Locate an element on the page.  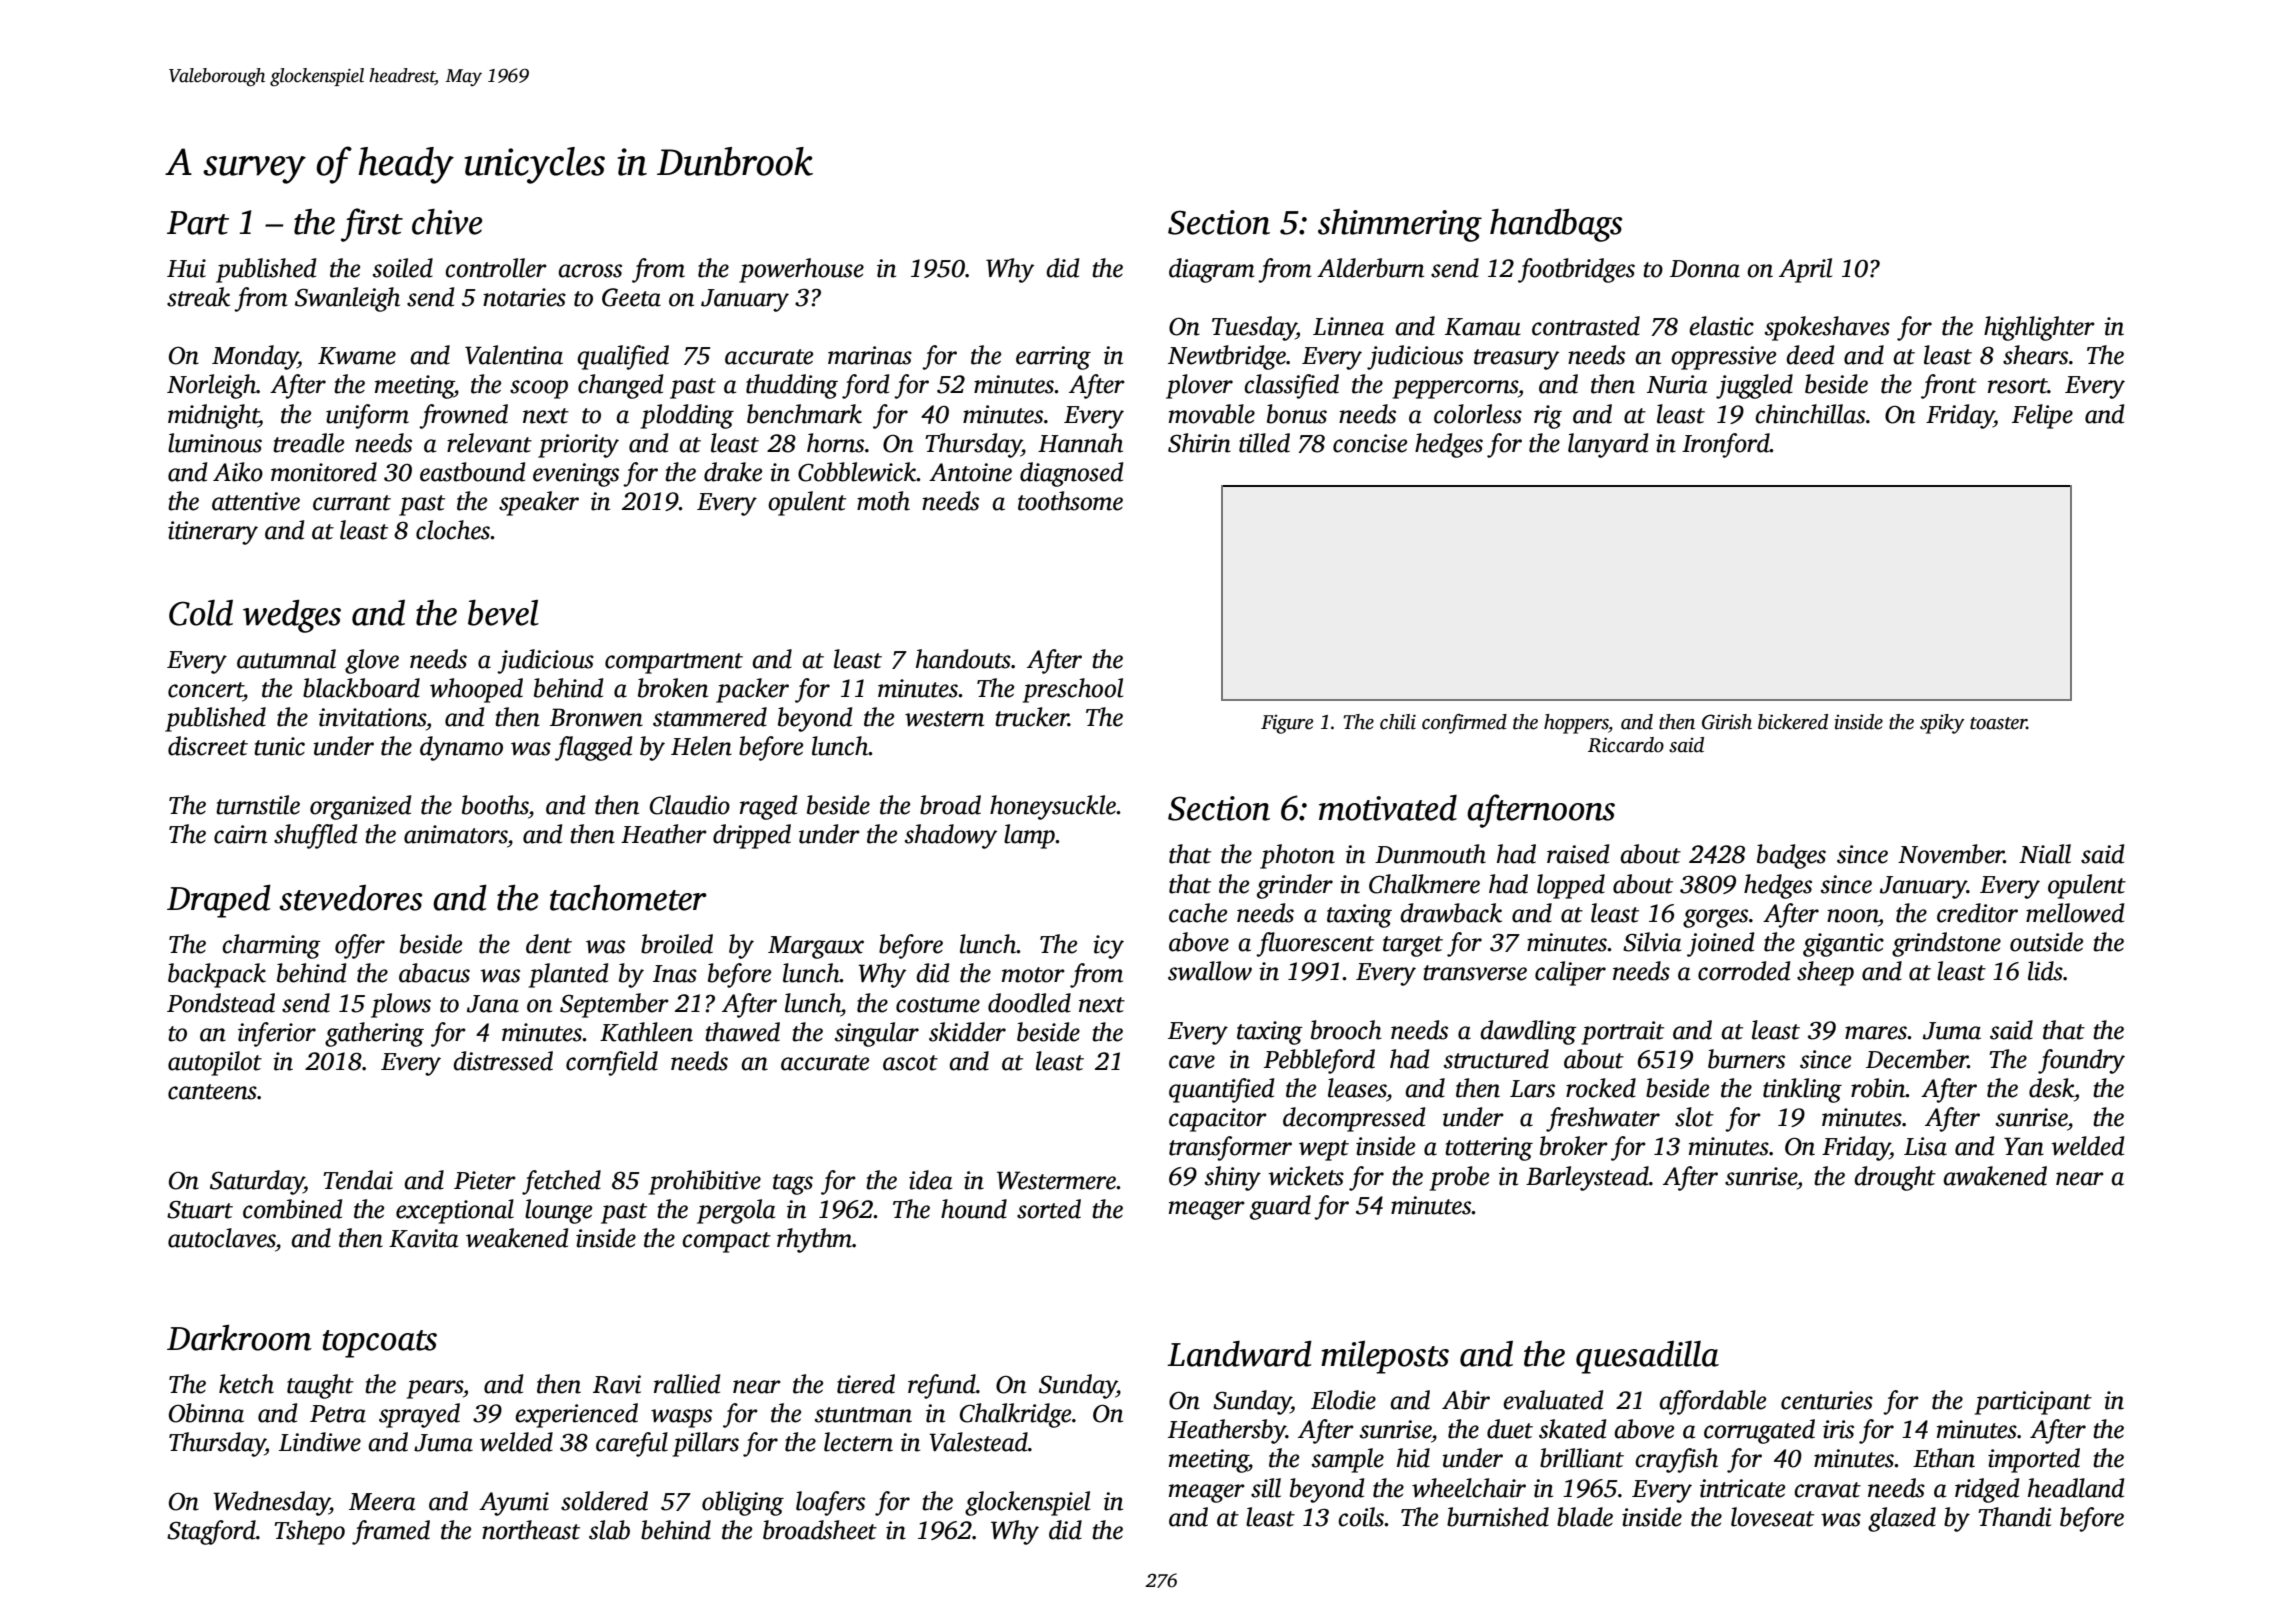
Valentina is located at coordinates (514, 355).
